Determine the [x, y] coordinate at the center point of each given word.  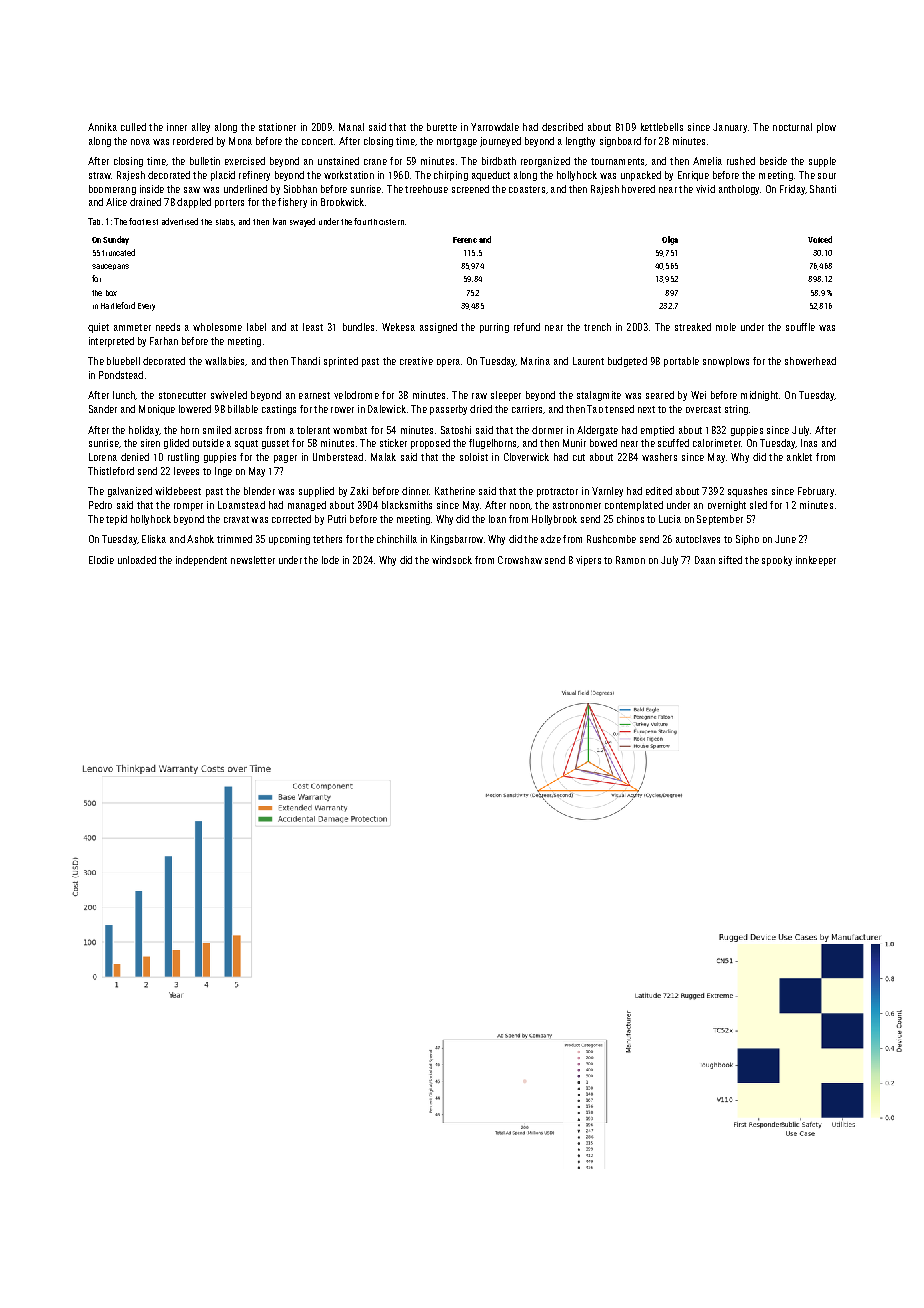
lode [330, 560]
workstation [349, 175]
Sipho [747, 540]
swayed [302, 222]
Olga [670, 240]
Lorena [103, 457]
